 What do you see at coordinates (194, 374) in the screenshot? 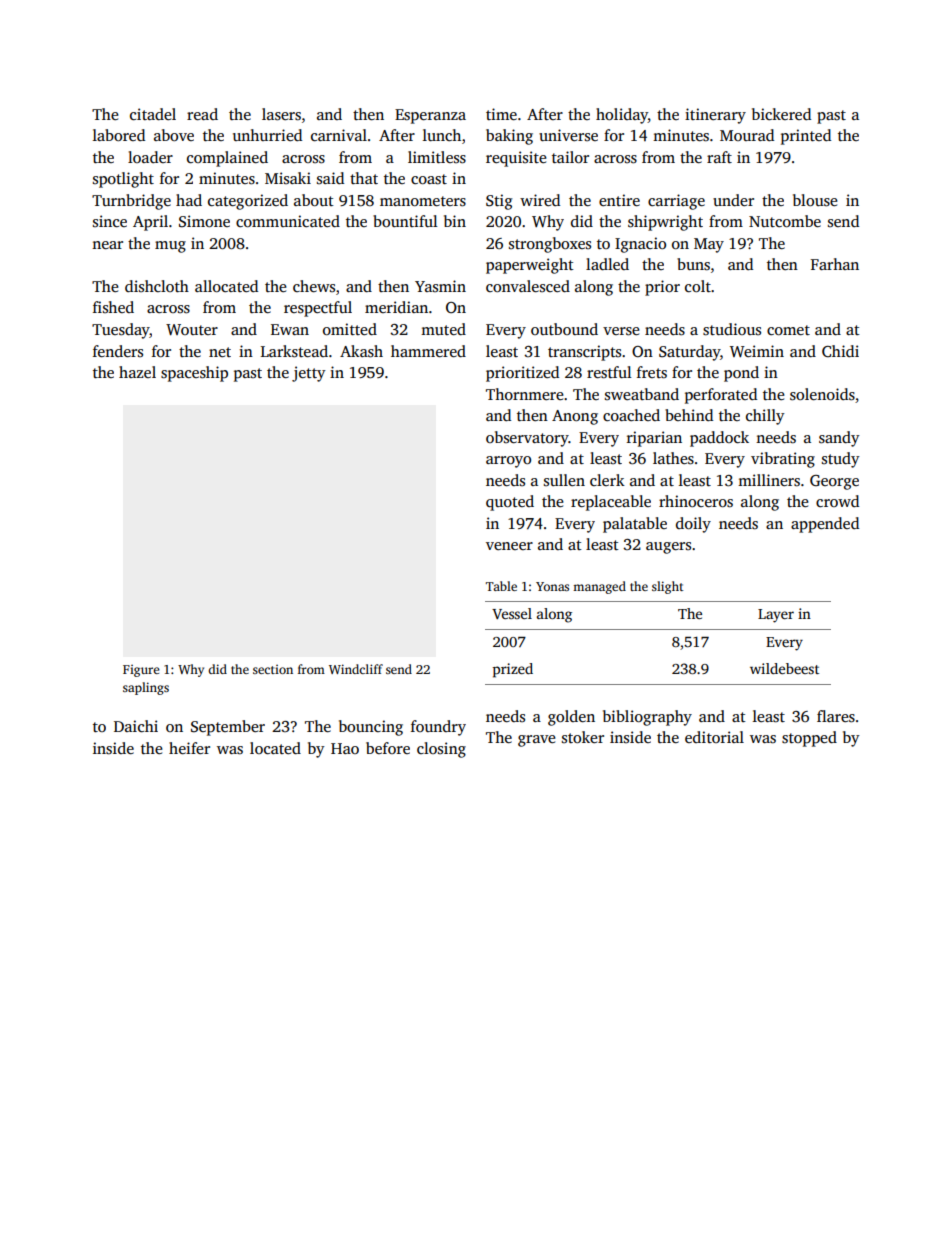
I see `spaceship` at bounding box center [194, 374].
